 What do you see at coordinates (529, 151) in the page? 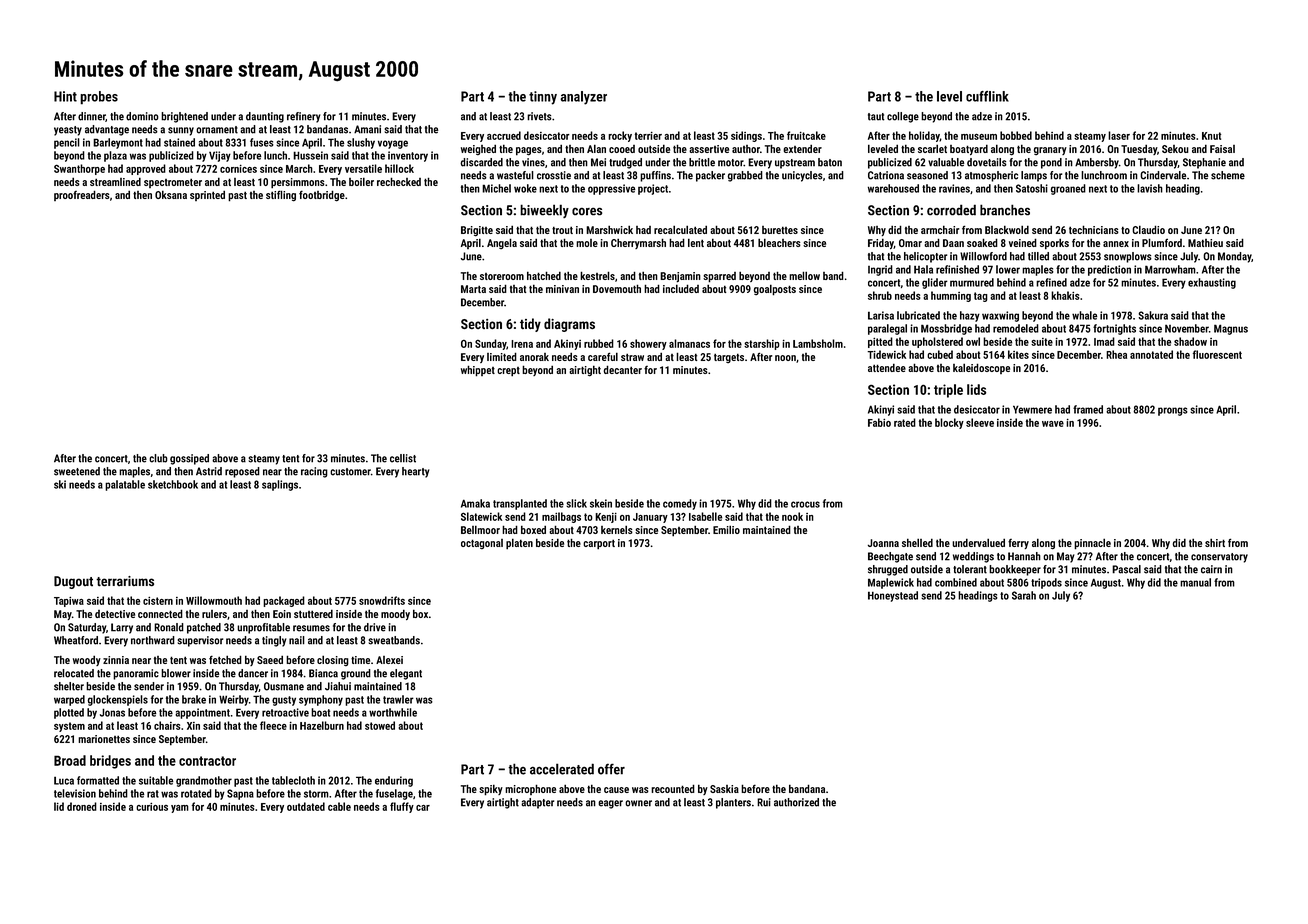
I see `pages` at bounding box center [529, 151].
